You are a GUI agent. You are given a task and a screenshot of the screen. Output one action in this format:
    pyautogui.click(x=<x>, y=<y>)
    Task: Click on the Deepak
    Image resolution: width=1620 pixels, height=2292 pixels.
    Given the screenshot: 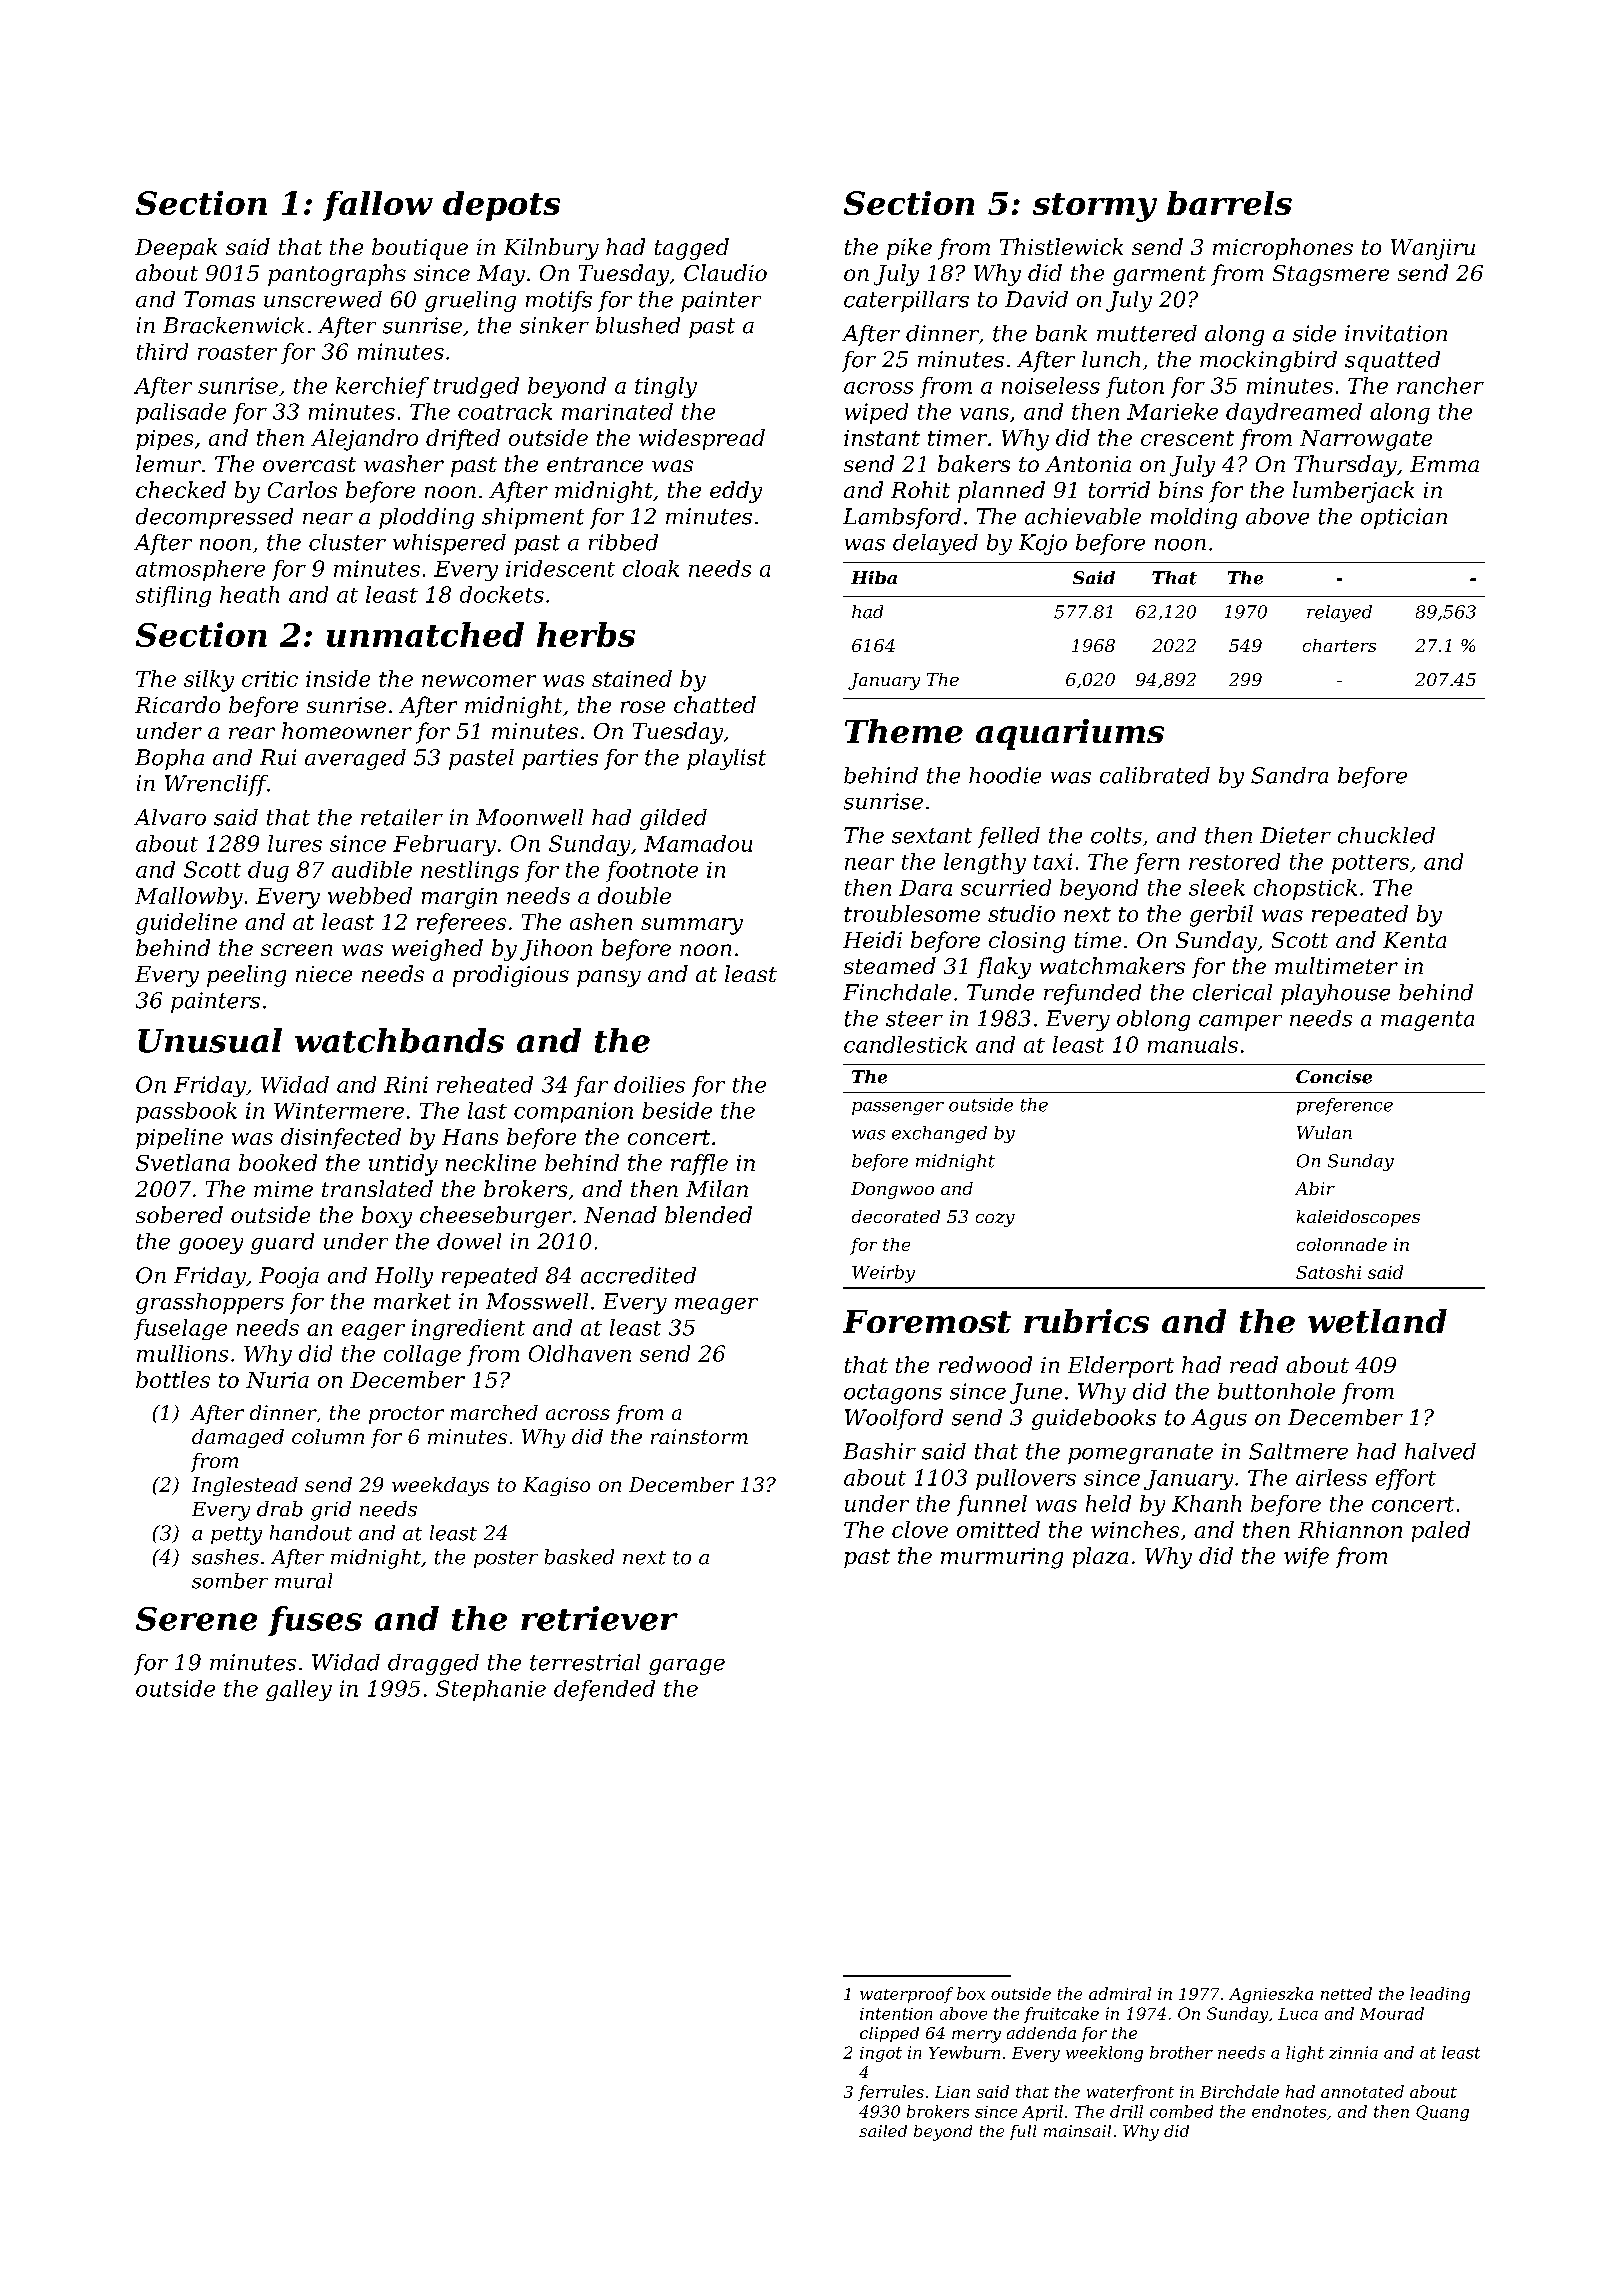 What is the action you would take?
    pyautogui.click(x=176, y=249)
